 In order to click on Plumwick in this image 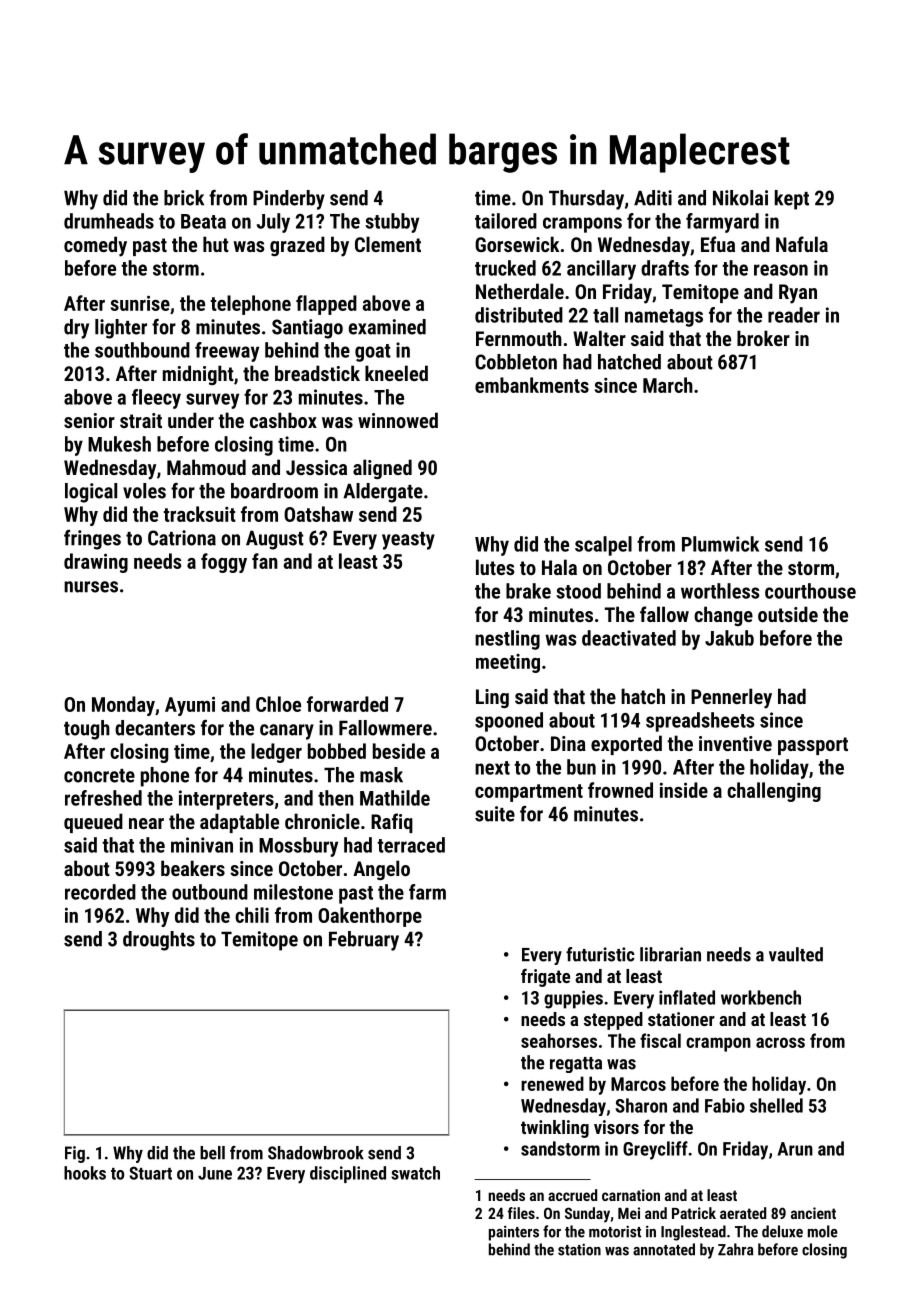, I will do `click(720, 544)`.
